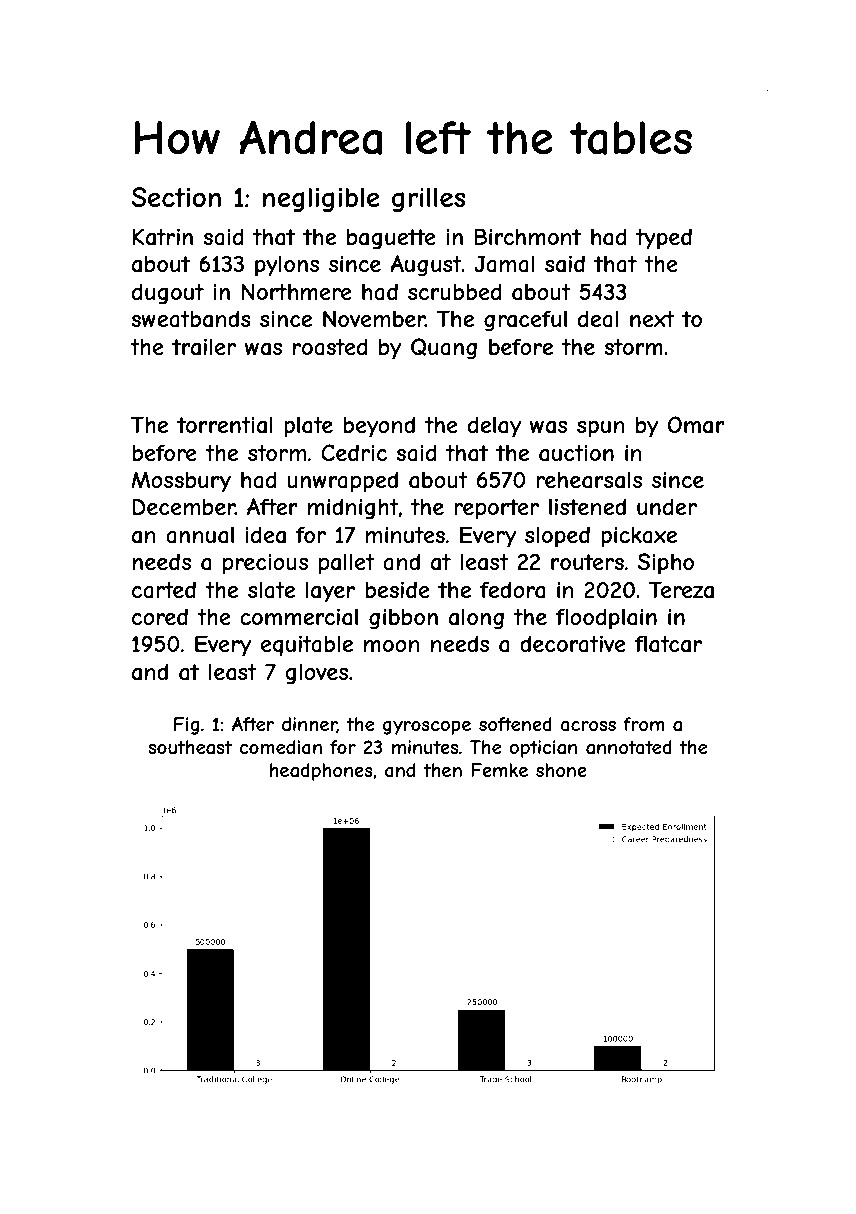 The height and width of the screenshot is (1214, 856). What do you see at coordinates (494, 427) in the screenshot?
I see `delay` at bounding box center [494, 427].
